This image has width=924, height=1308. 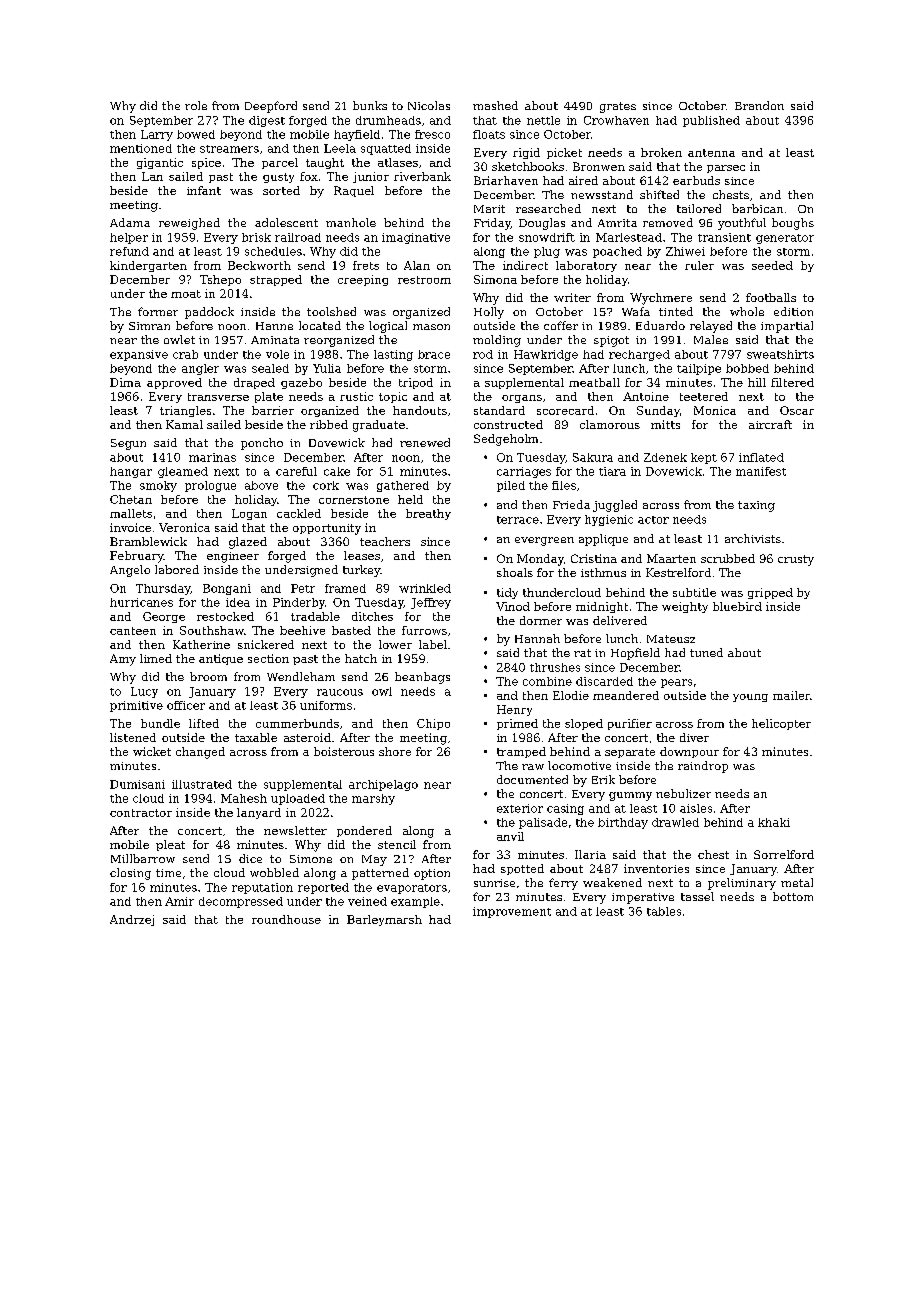 What do you see at coordinates (395, 751) in the image?
I see `shore` at bounding box center [395, 751].
